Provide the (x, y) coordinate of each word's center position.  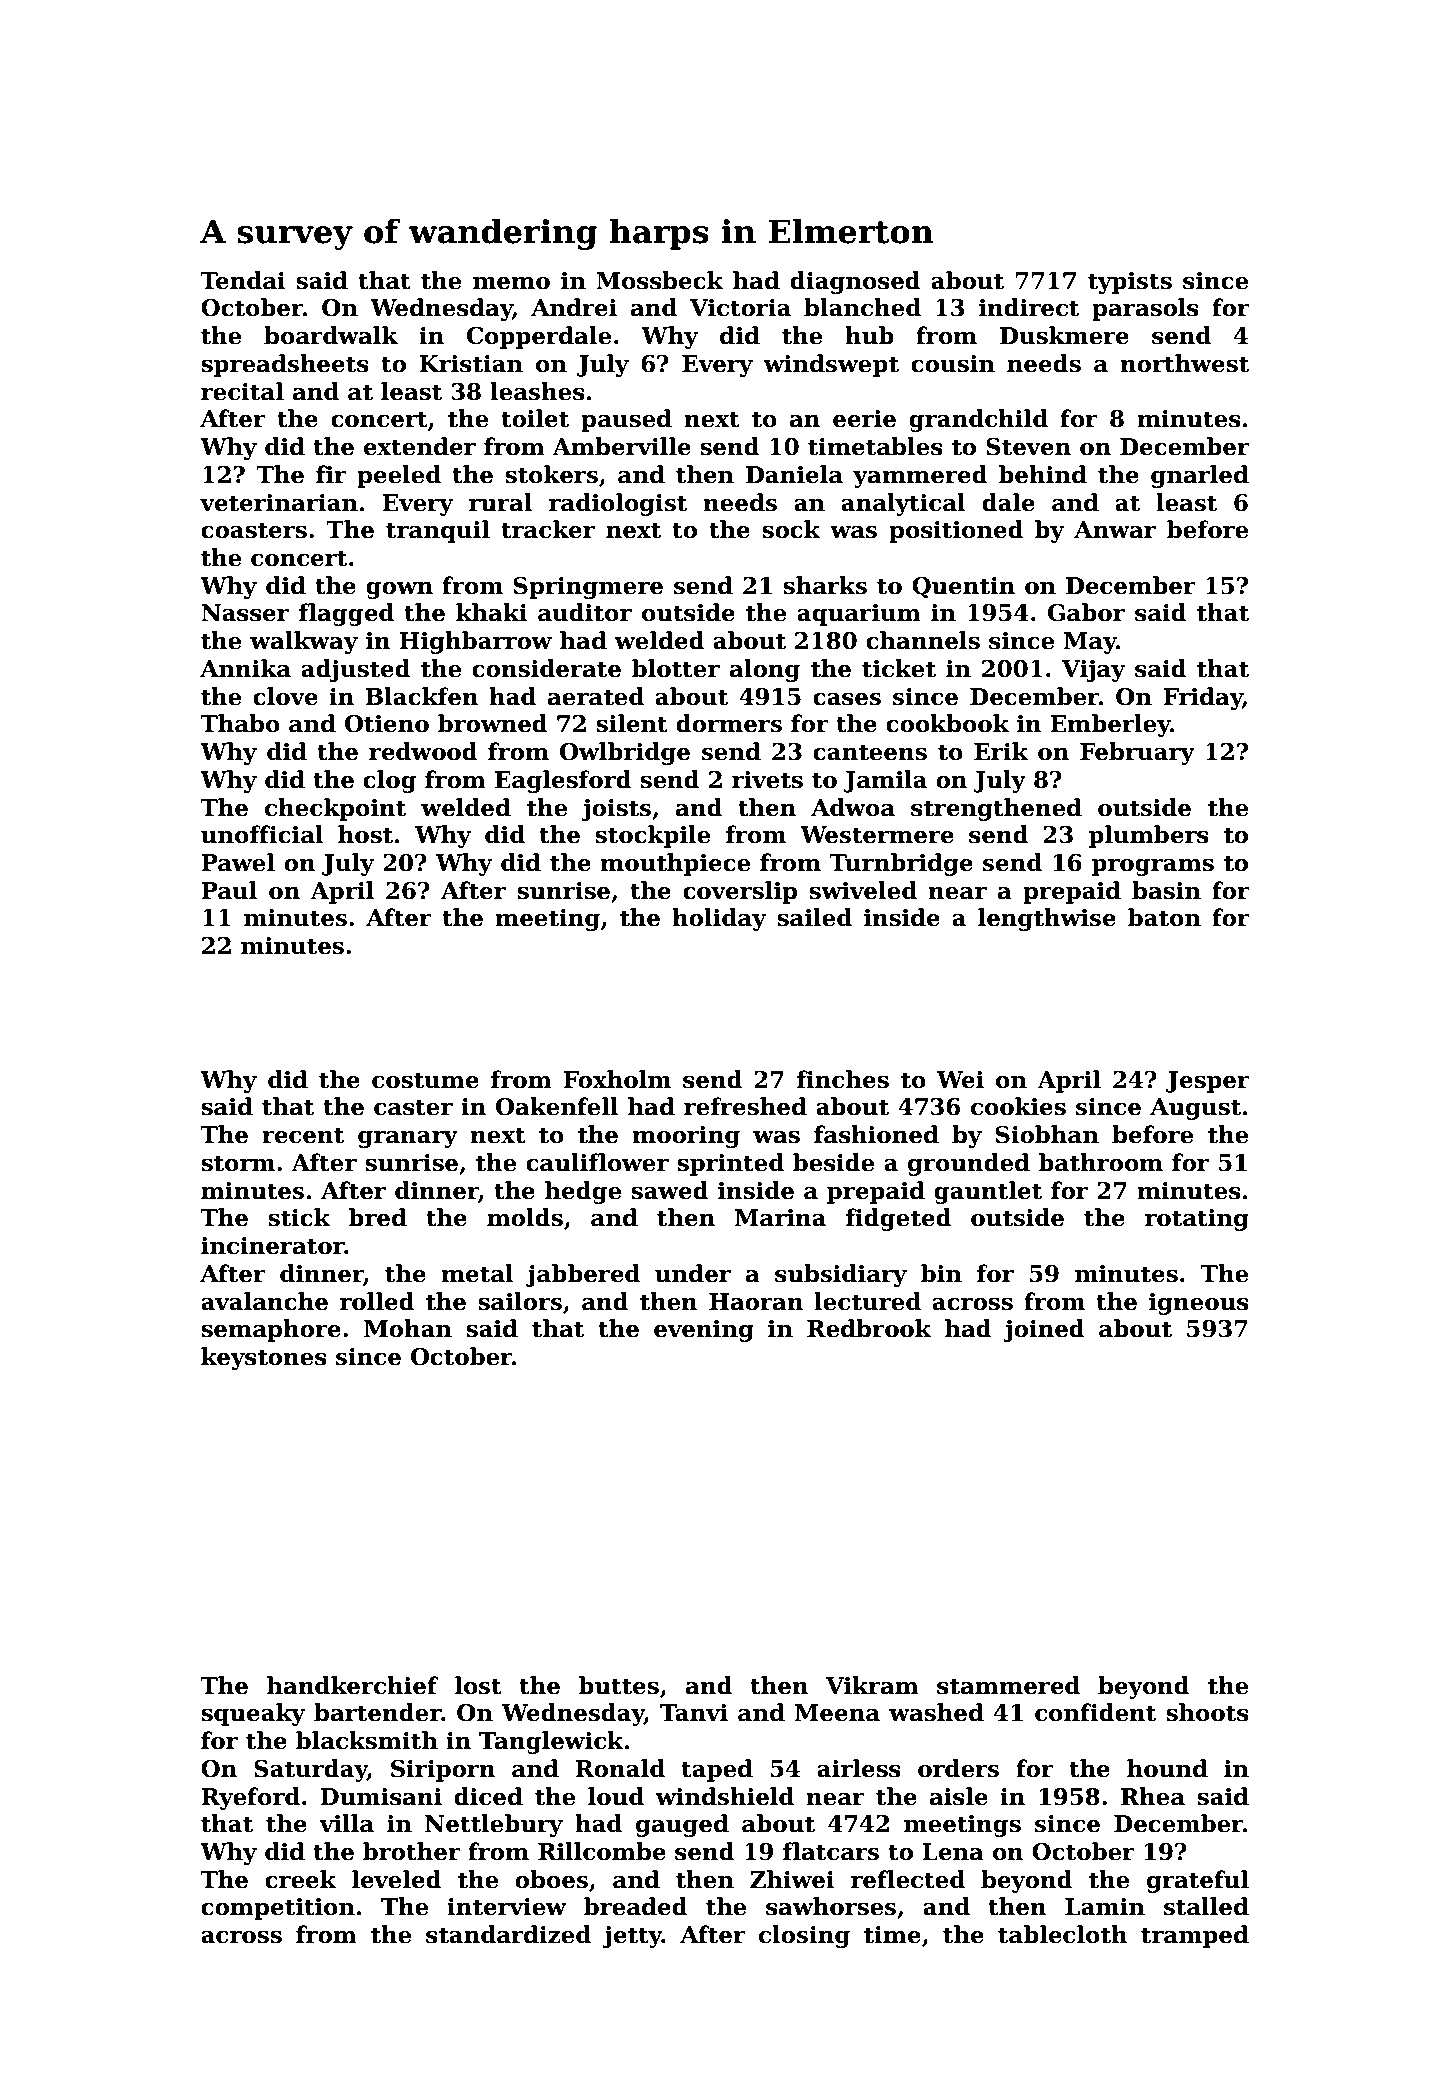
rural (500, 502)
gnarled (1200, 476)
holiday (719, 919)
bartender (377, 1712)
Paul (229, 890)
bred (378, 1217)
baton (1164, 917)
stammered (1008, 1685)
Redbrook (869, 1328)
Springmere (588, 588)
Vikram (872, 1685)
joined (1044, 1330)
